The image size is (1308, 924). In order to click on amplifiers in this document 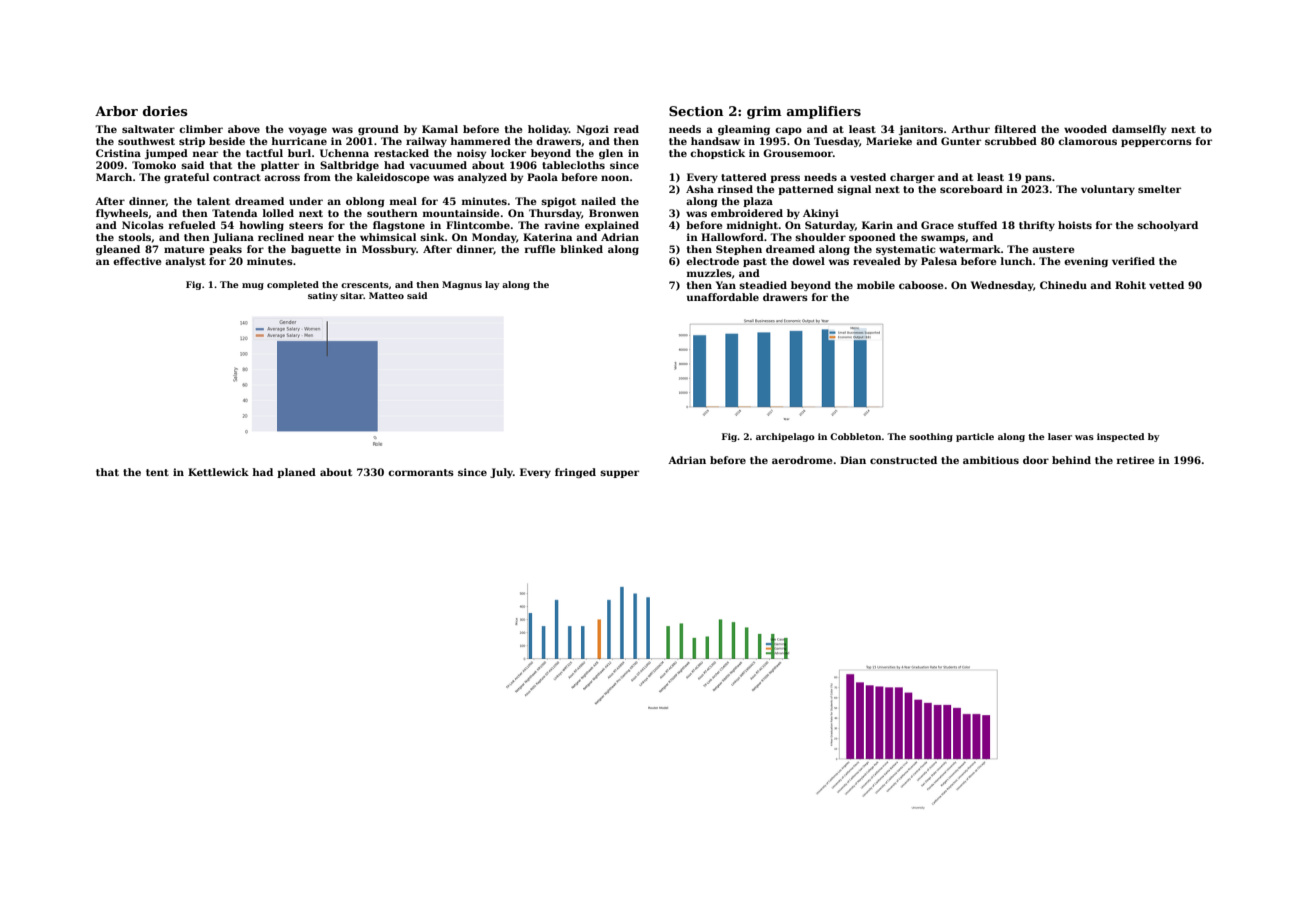, I will do `click(824, 112)`.
